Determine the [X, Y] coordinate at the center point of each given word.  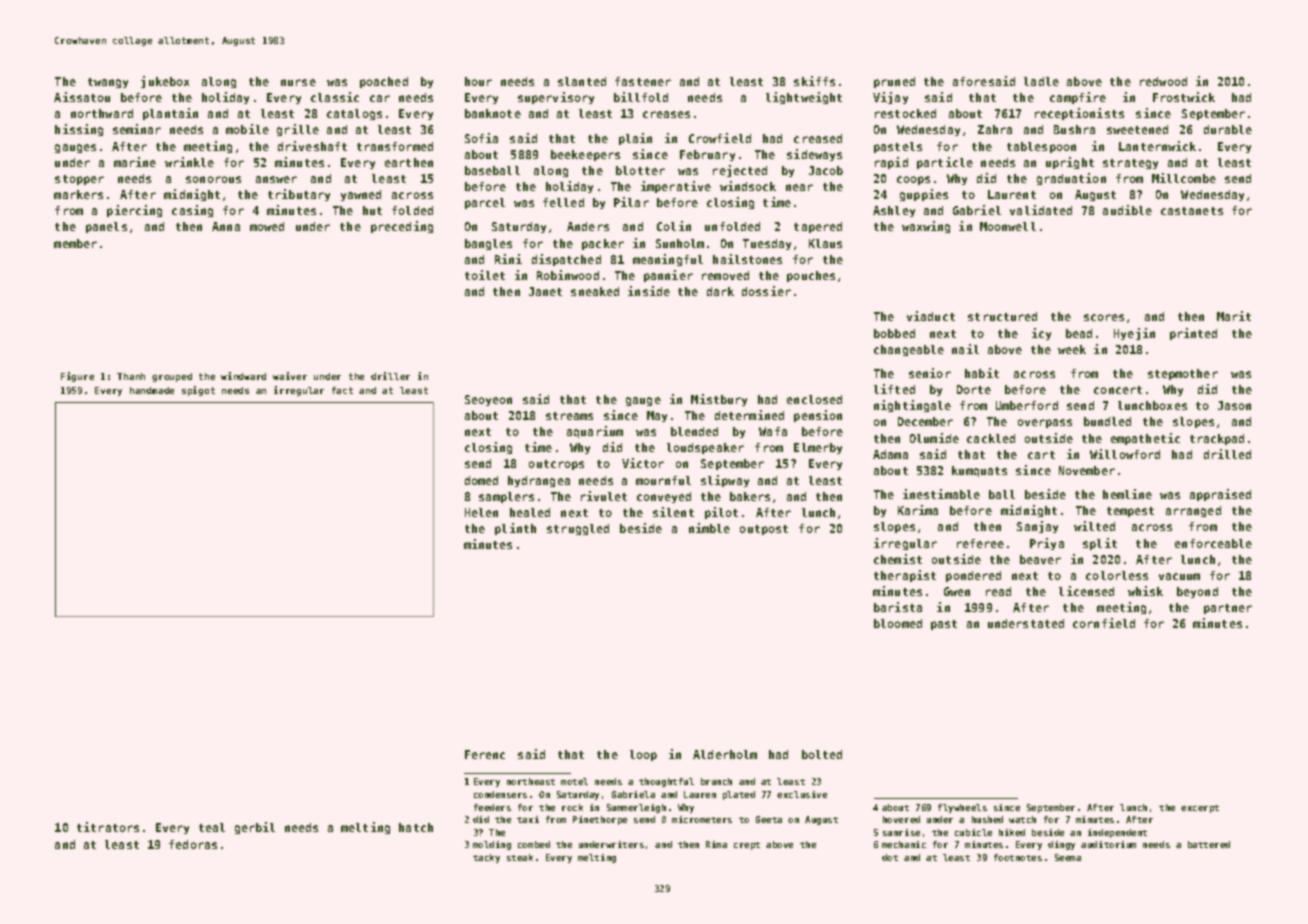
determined [749, 415]
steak [520, 857]
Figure [77, 377]
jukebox [165, 82]
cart [1041, 455]
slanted [582, 81]
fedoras [193, 844]
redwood [1163, 81]
